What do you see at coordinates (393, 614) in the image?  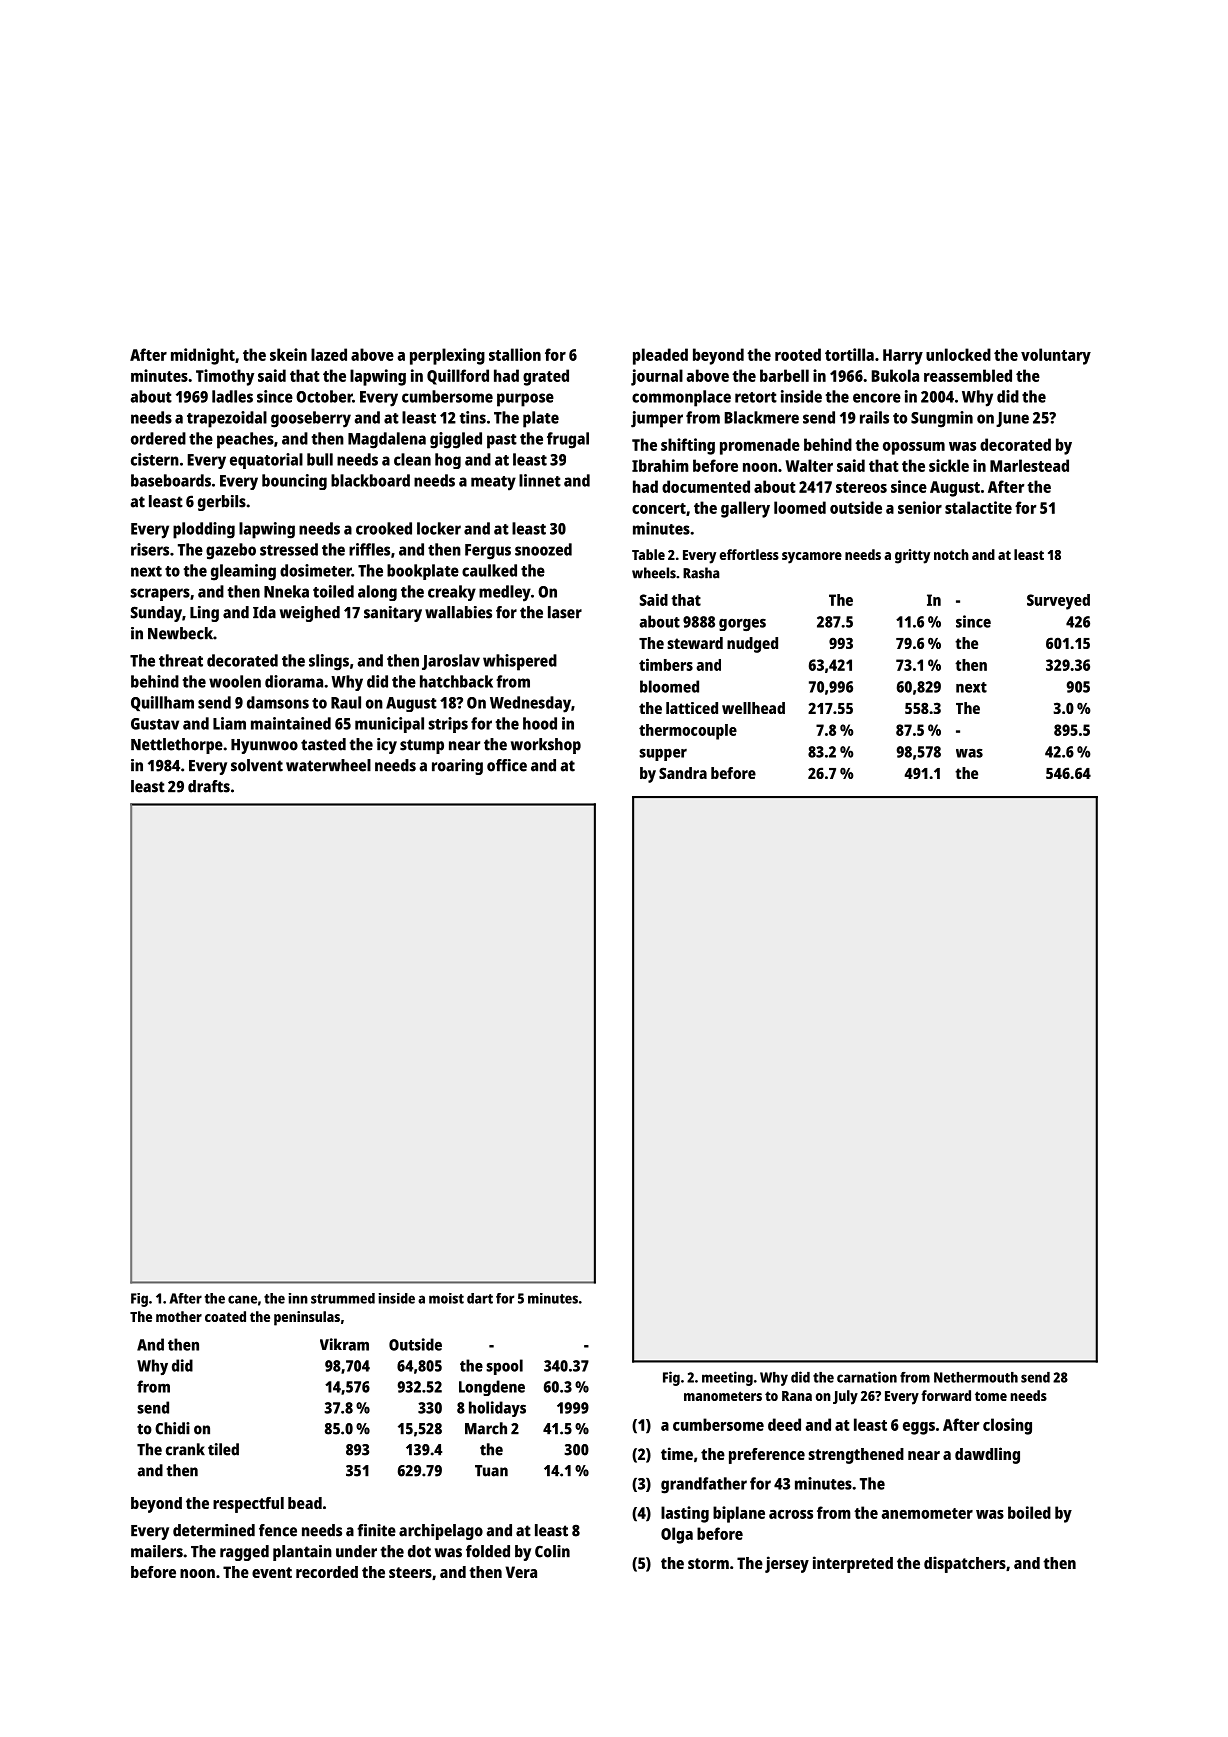 I see `sanitary` at bounding box center [393, 614].
